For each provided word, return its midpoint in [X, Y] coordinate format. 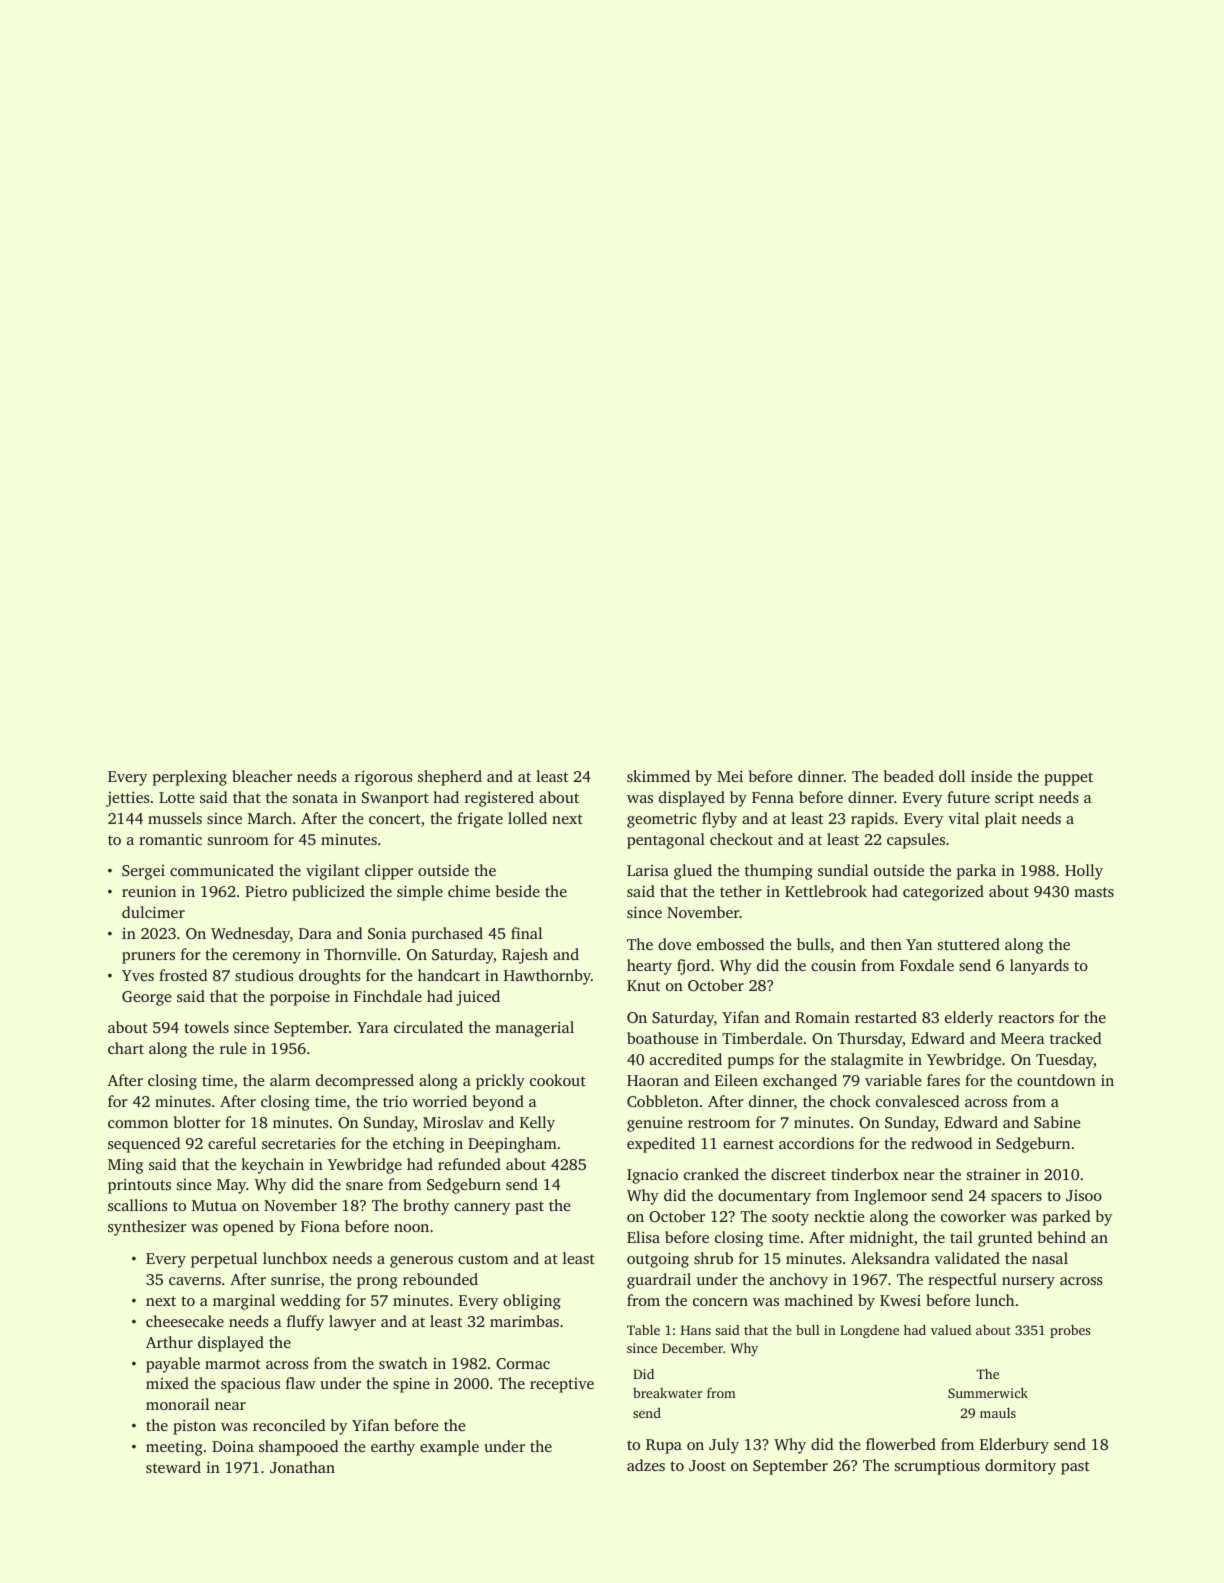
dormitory [1020, 1467]
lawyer [352, 1323]
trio [395, 1101]
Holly [1084, 872]
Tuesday [1065, 1061]
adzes [646, 1465]
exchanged [800, 1082]
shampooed [298, 1448]
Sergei [143, 872]
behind [1062, 1237]
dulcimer [153, 912]
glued [693, 872]
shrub [713, 1258]
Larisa [648, 870]
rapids [872, 820]
